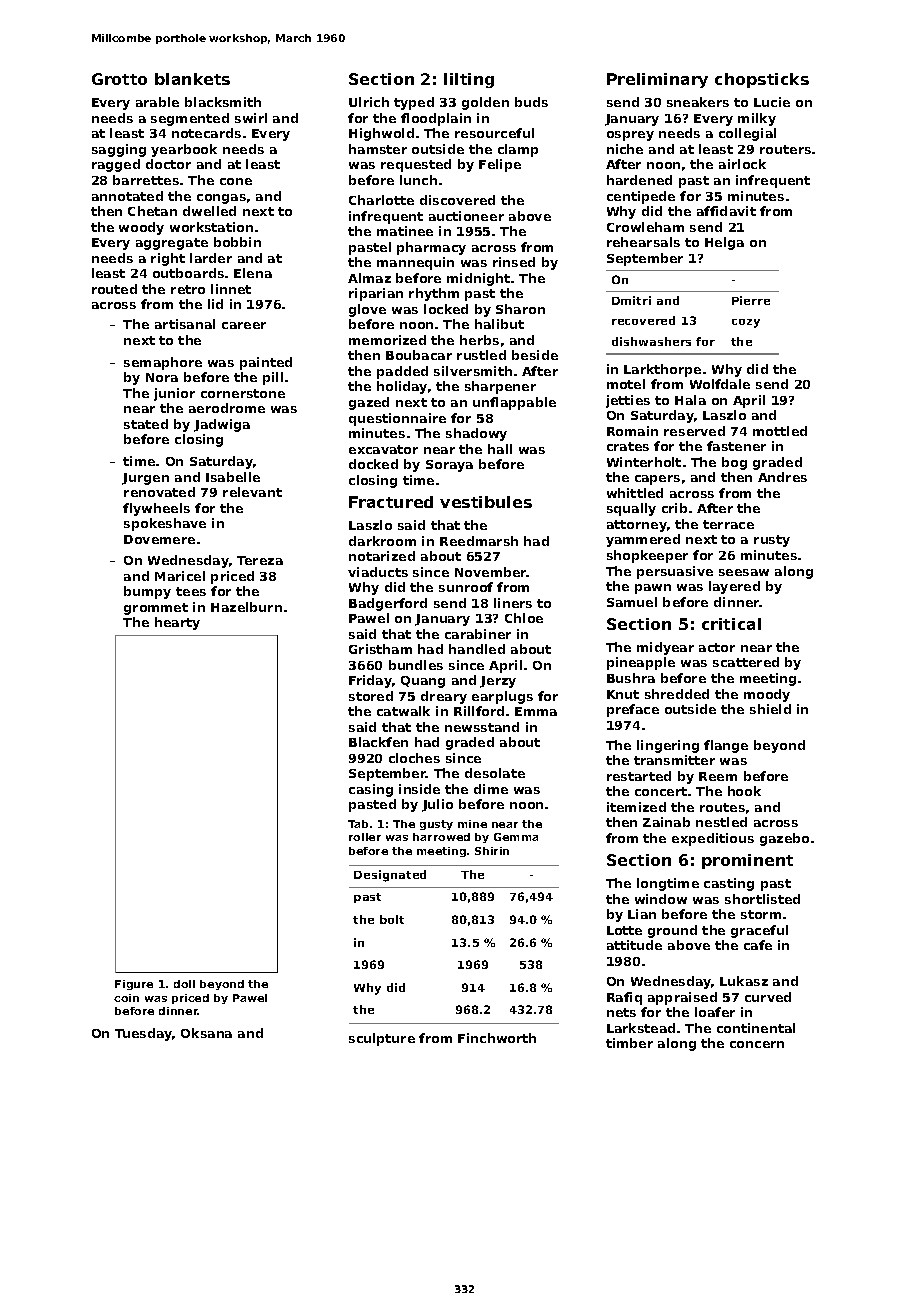  I want to click on Preliminary, so click(657, 80).
